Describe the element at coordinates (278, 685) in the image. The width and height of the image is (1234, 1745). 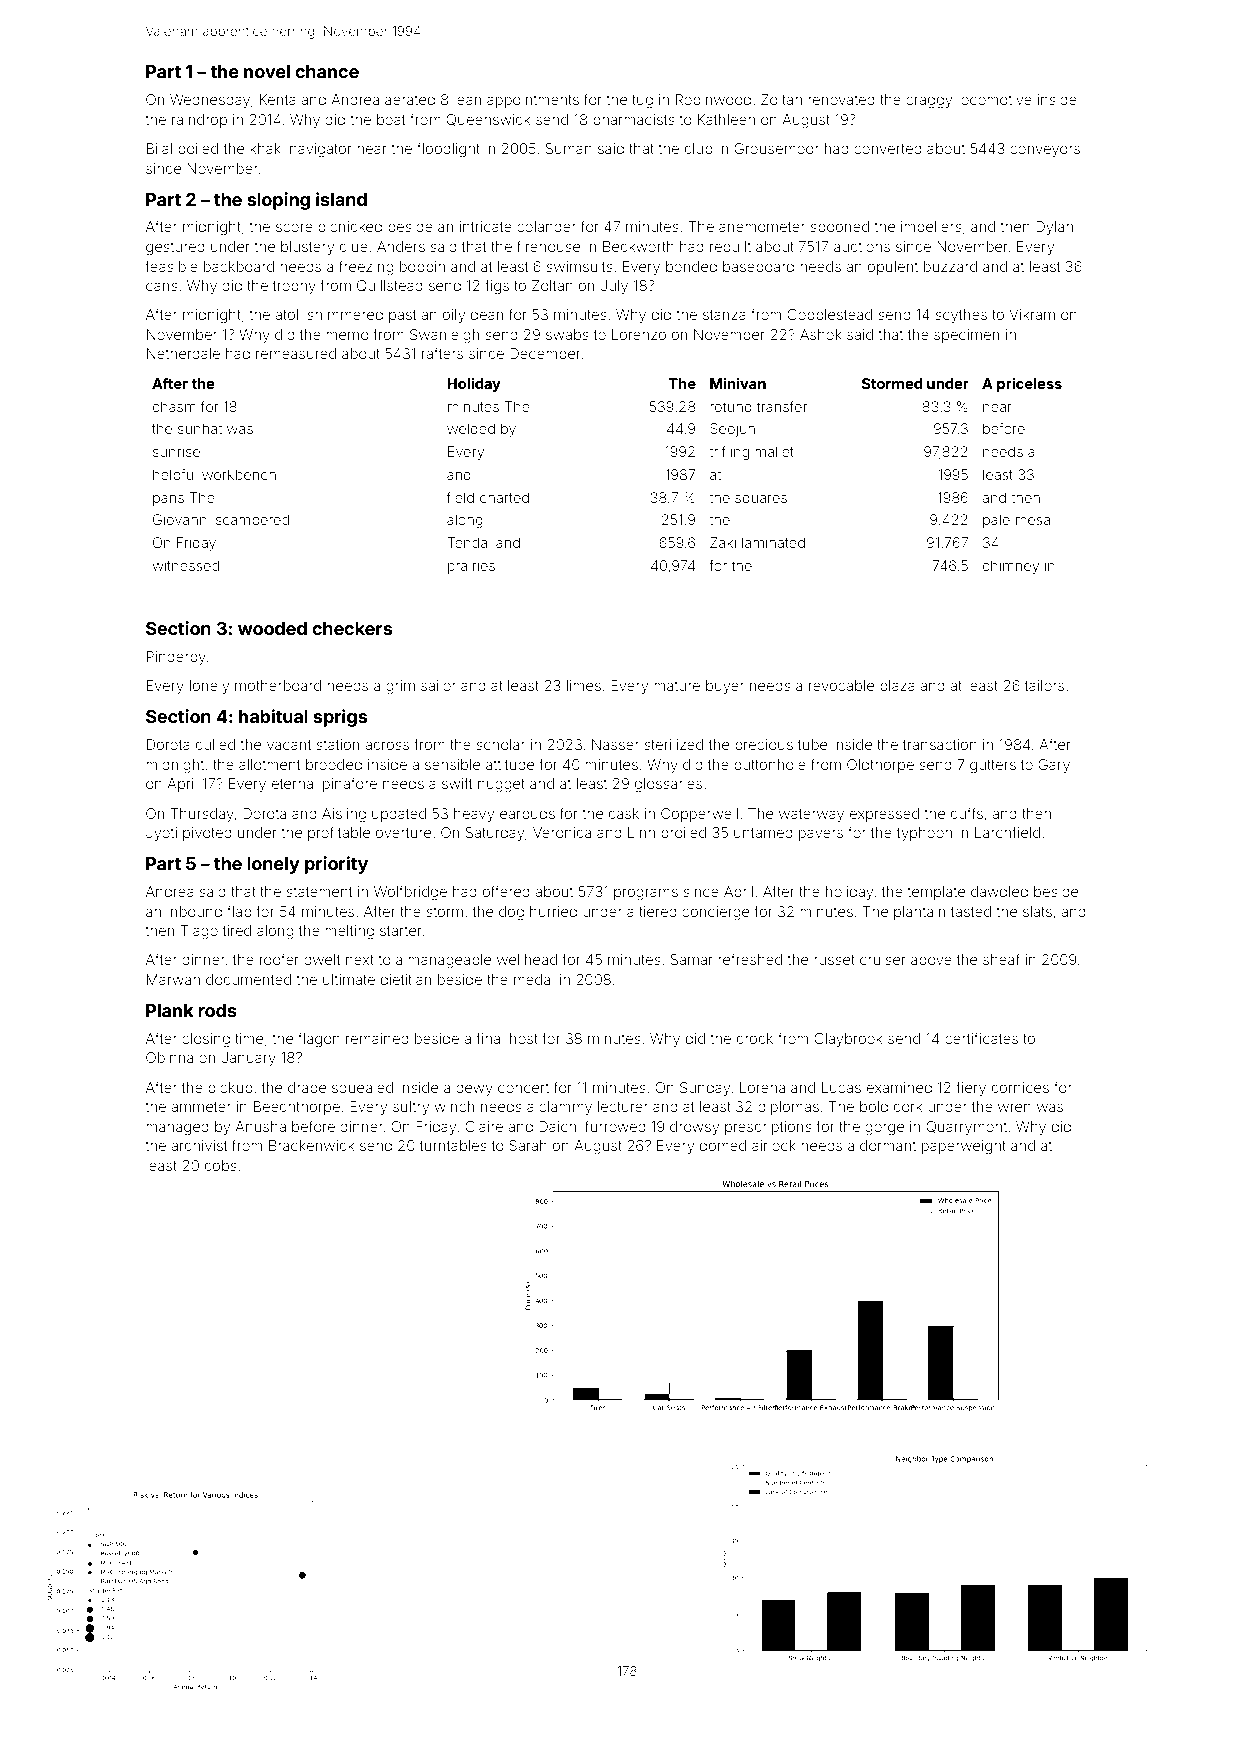
I see `motherboard` at that location.
